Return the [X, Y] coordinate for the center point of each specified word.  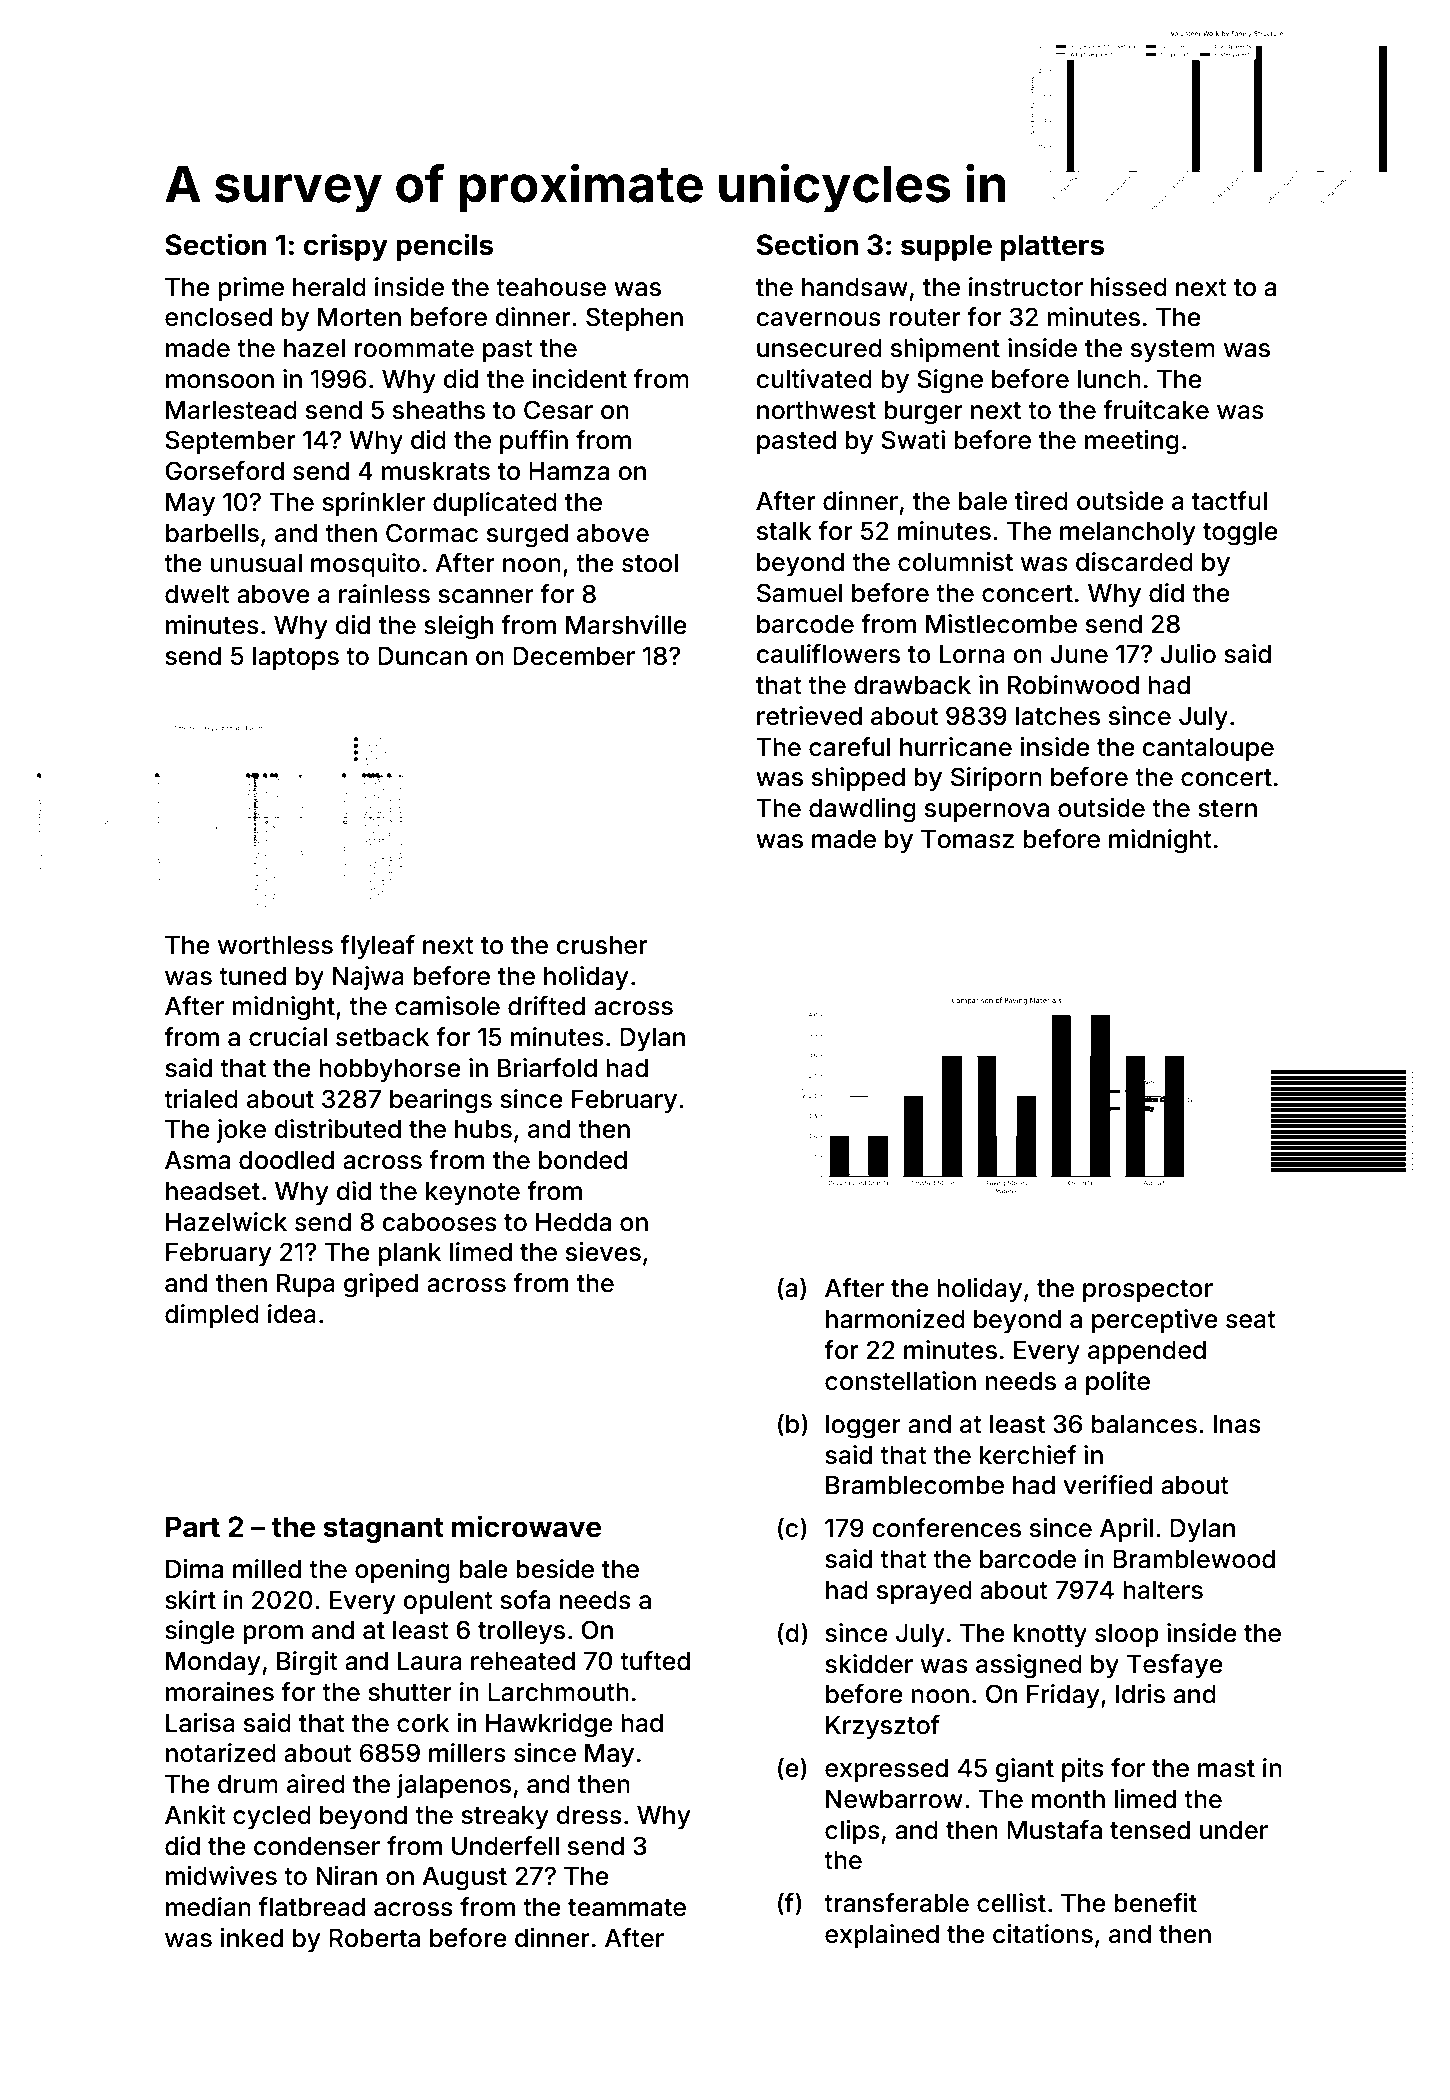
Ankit [195, 1814]
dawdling [862, 810]
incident [580, 379]
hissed [1129, 287]
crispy [345, 247]
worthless [275, 945]
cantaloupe [1208, 749]
